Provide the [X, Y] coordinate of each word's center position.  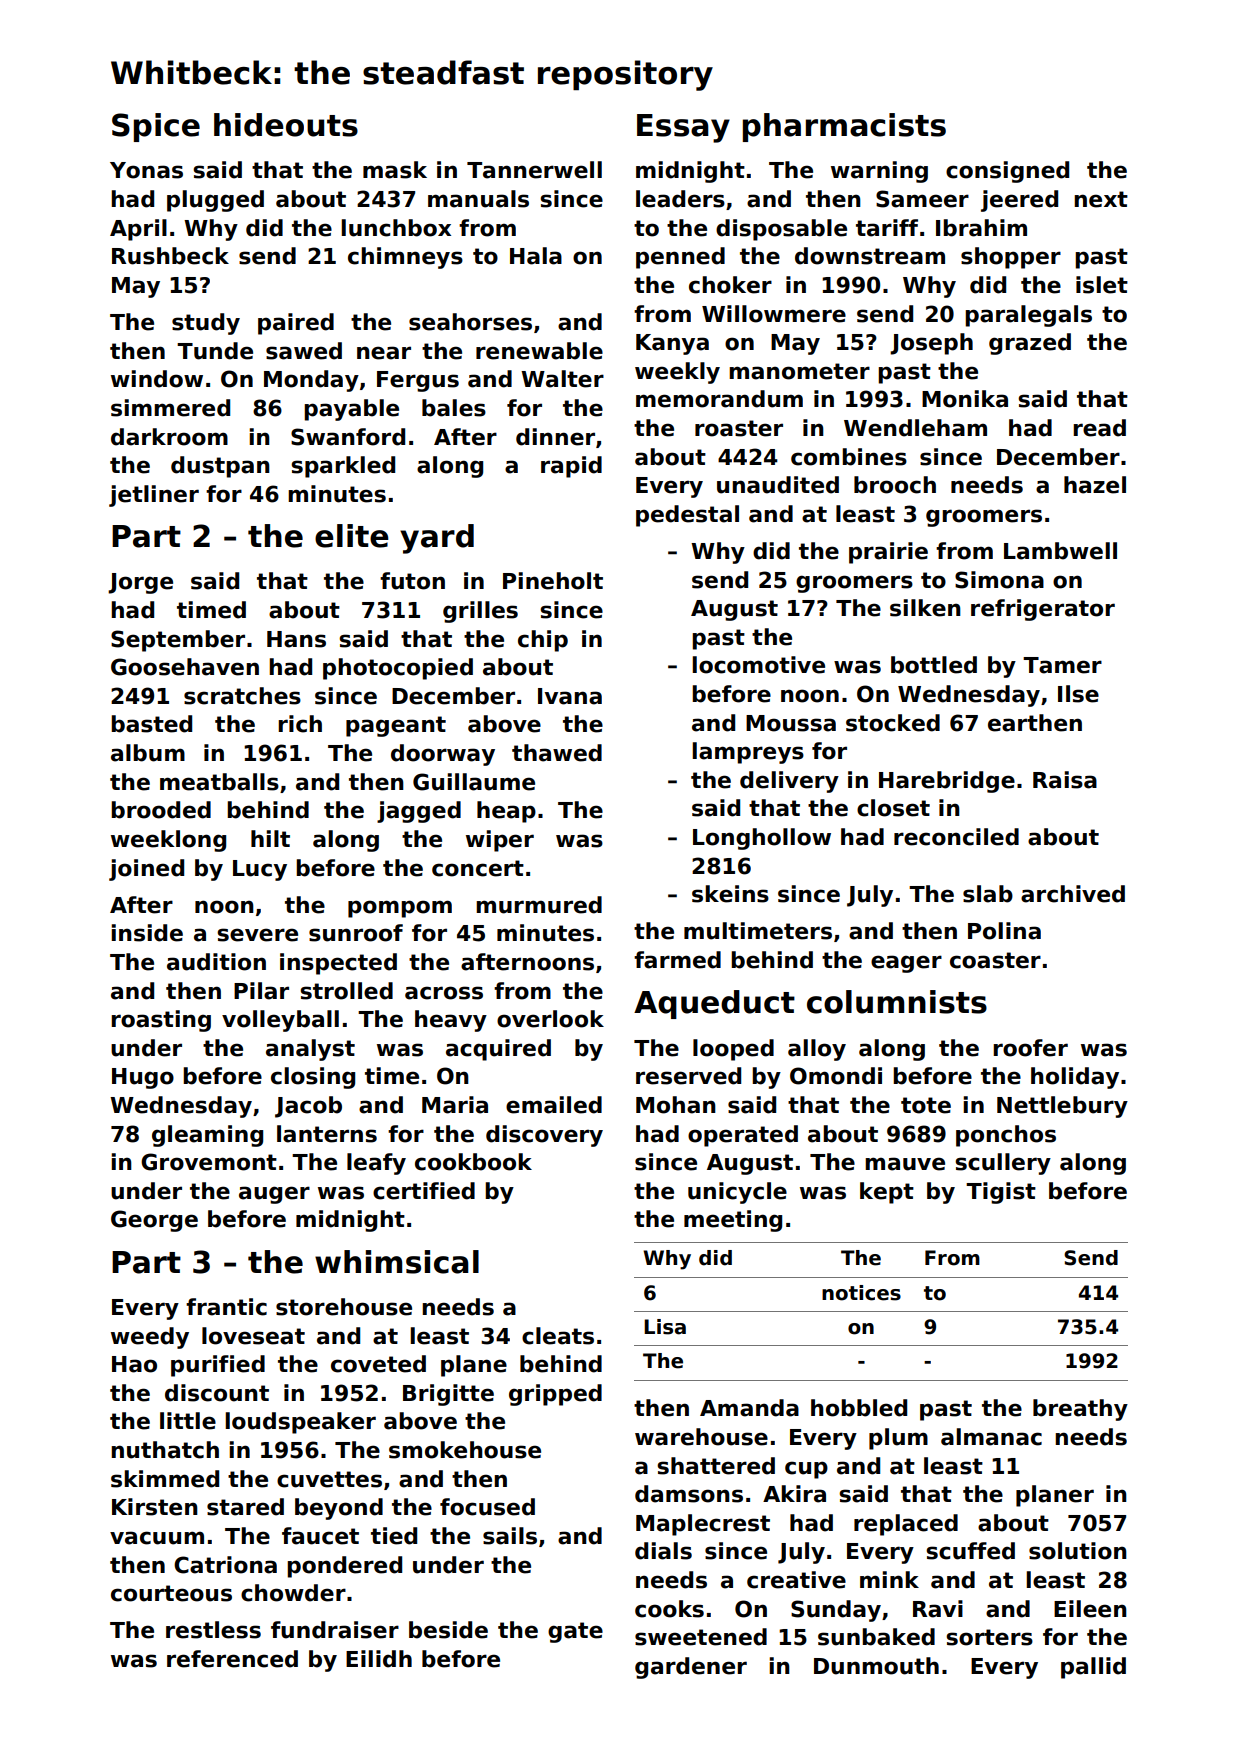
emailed [554, 1105]
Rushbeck [170, 256]
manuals [478, 199]
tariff [887, 228]
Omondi [836, 1076]
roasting [161, 1021]
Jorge [140, 583]
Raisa [1065, 780]
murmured [539, 905]
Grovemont [209, 1162]
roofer [1030, 1048]
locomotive [758, 665]
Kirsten [155, 1507]
